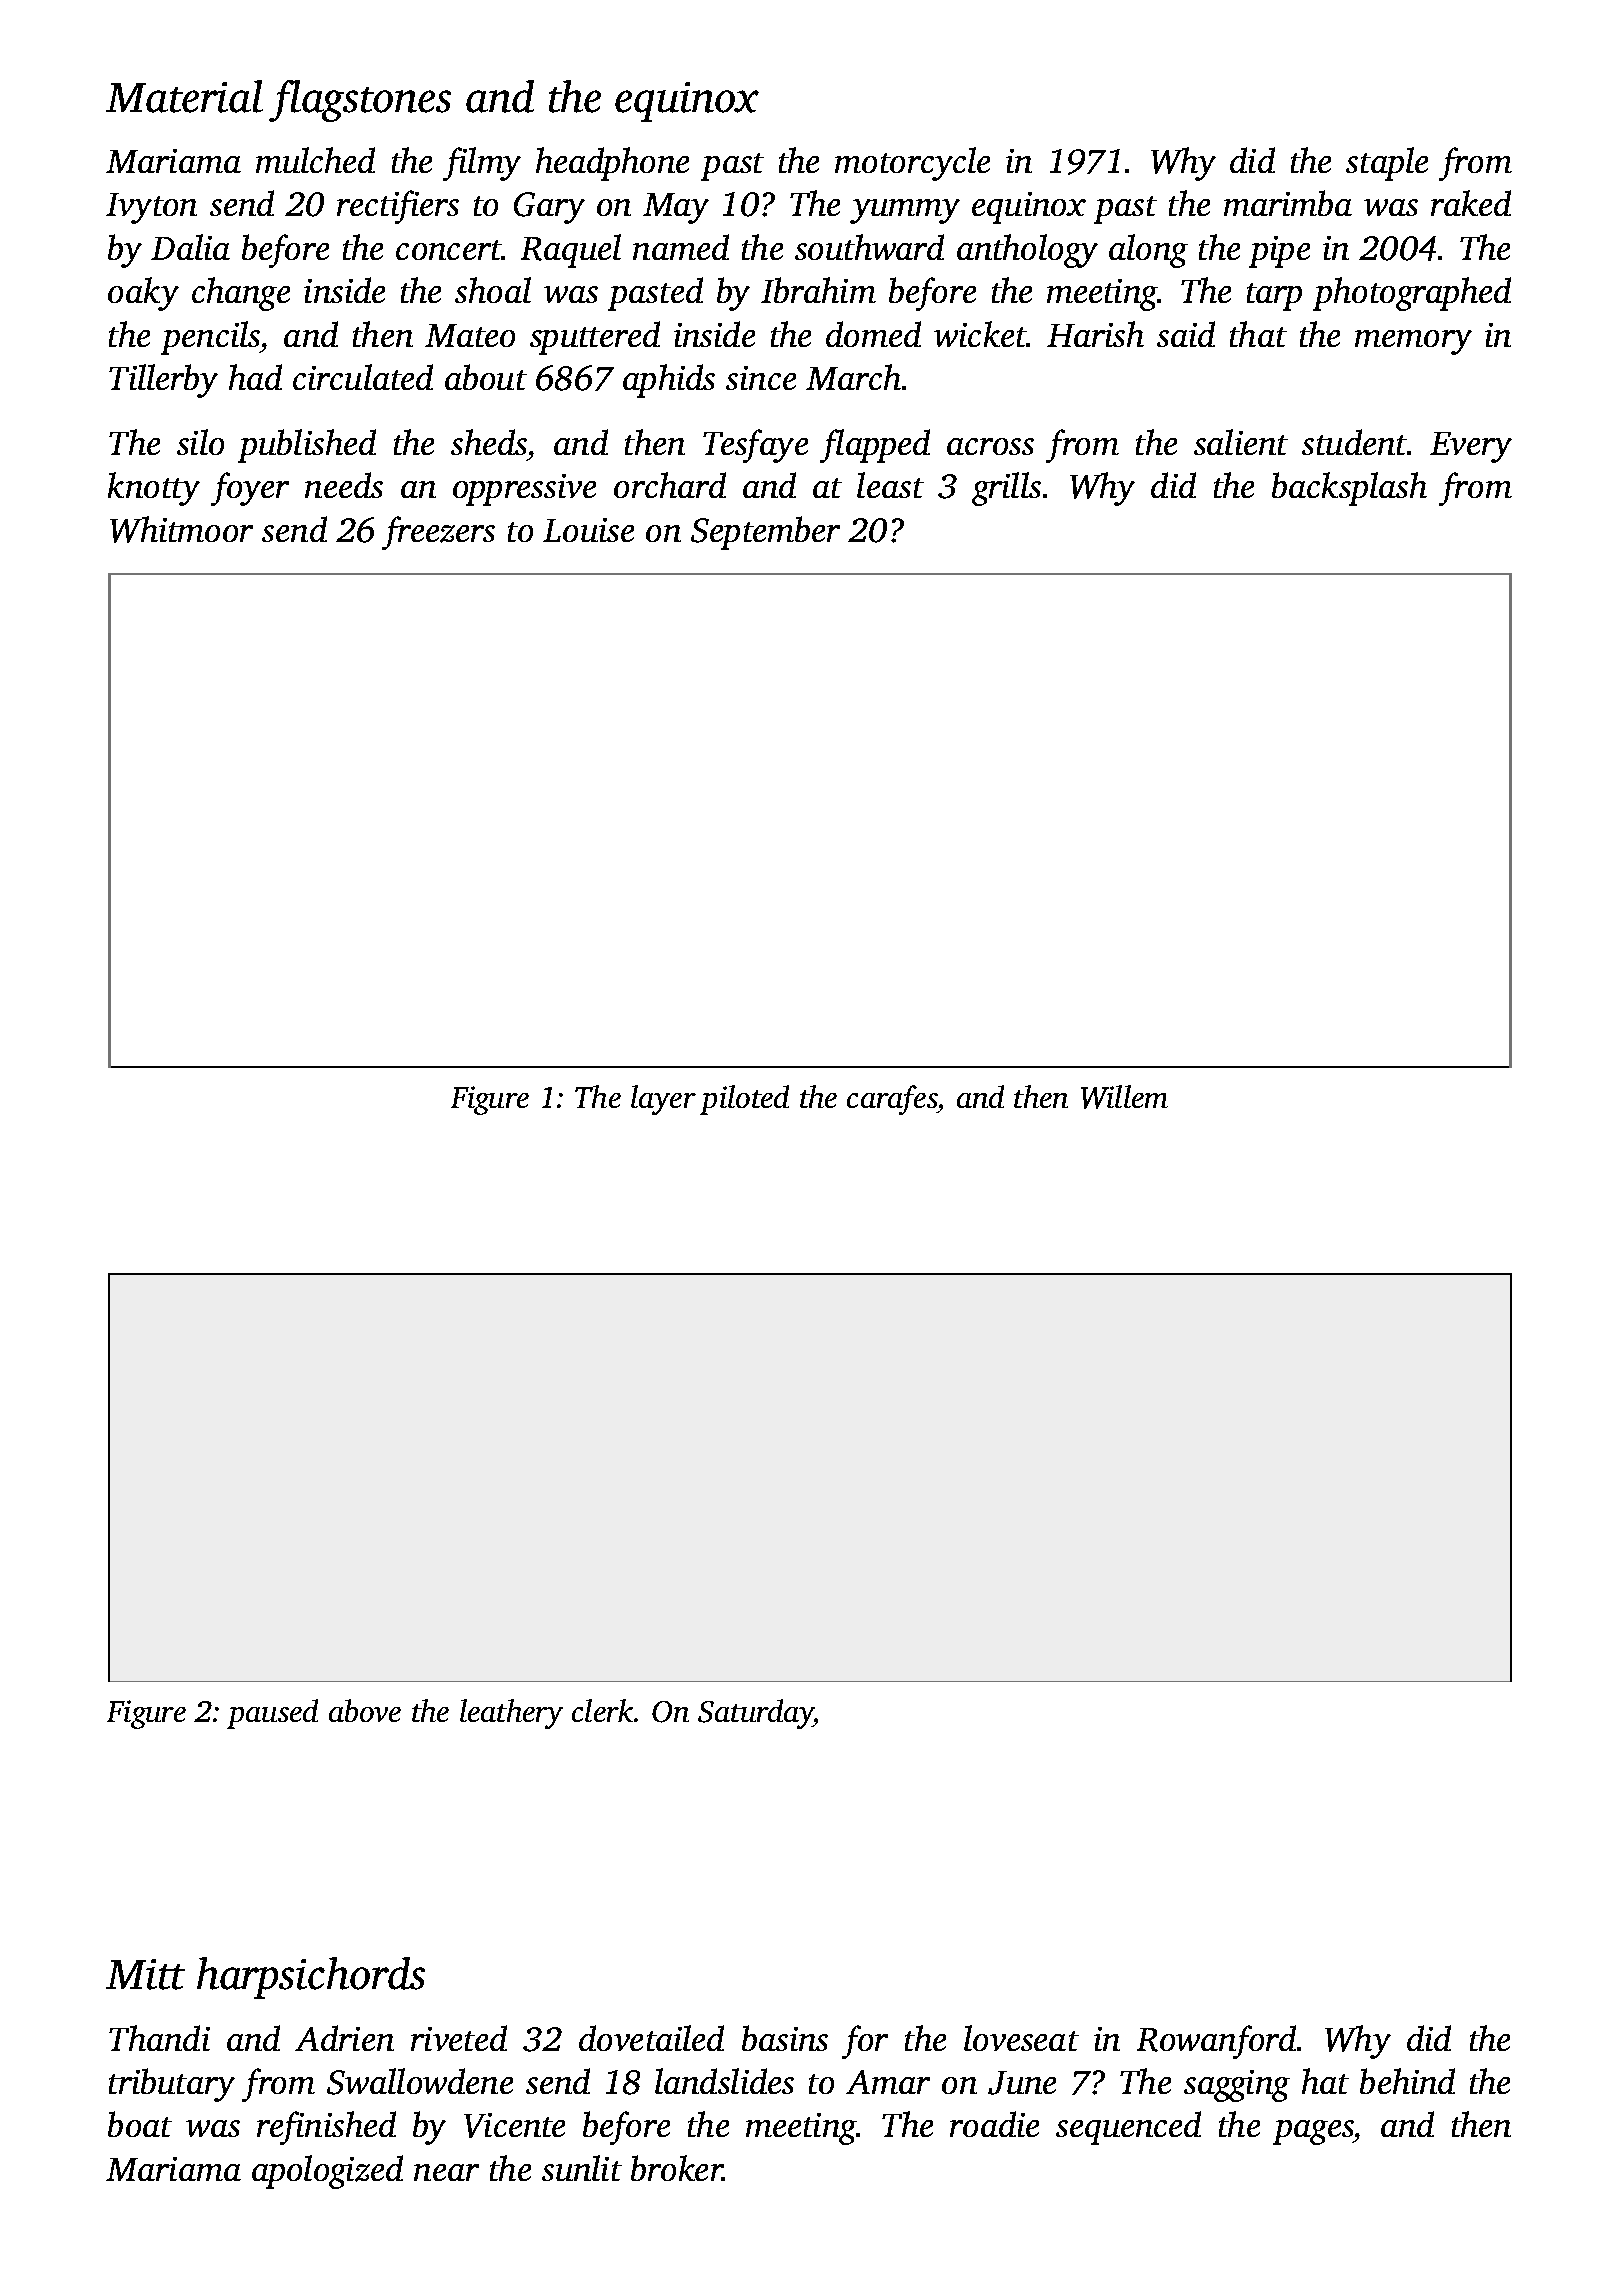  Describe the element at coordinates (438, 533) in the document. I see `freezers` at that location.
